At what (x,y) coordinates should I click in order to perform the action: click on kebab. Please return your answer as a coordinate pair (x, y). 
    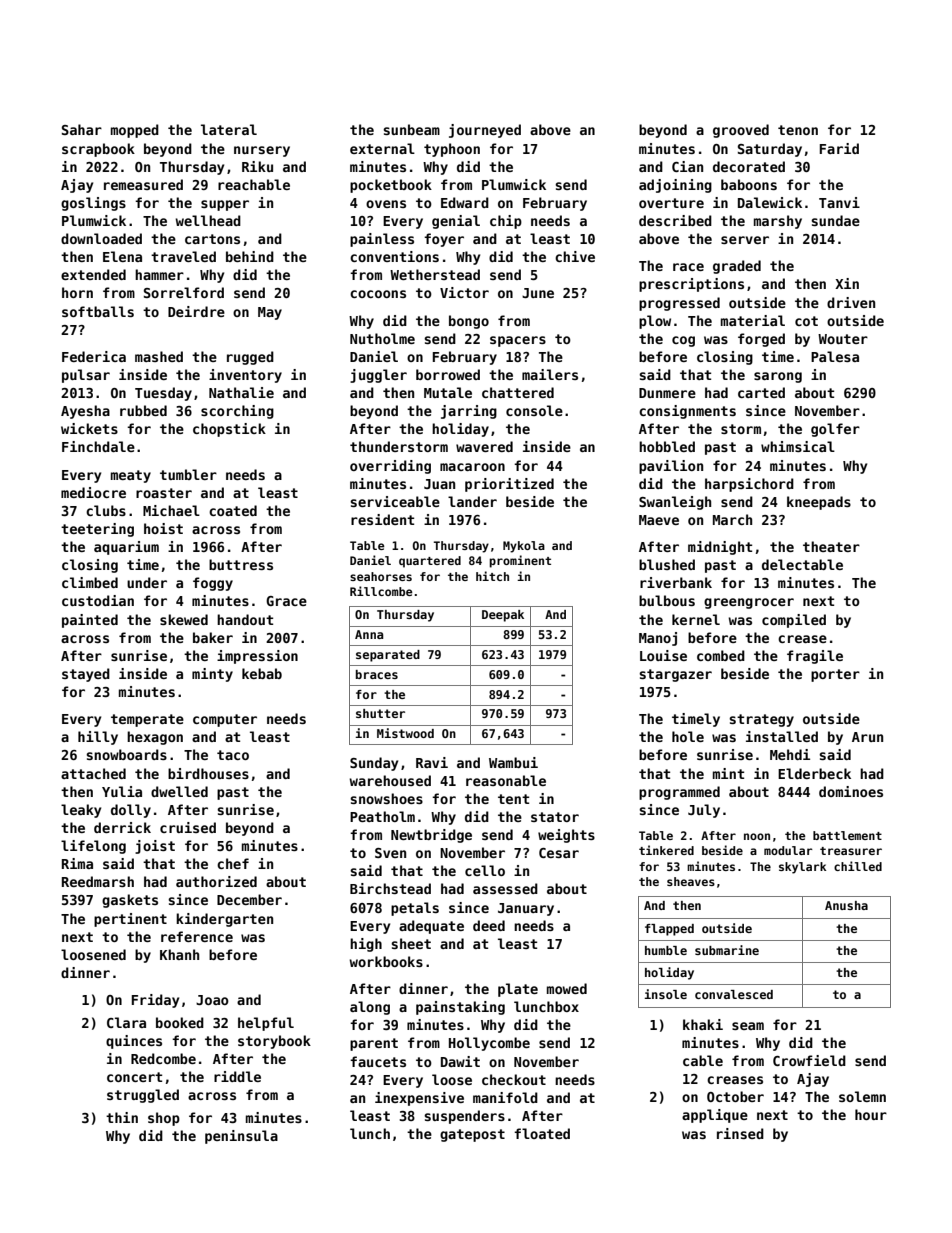
    Looking at the image, I should click on (262, 673).
